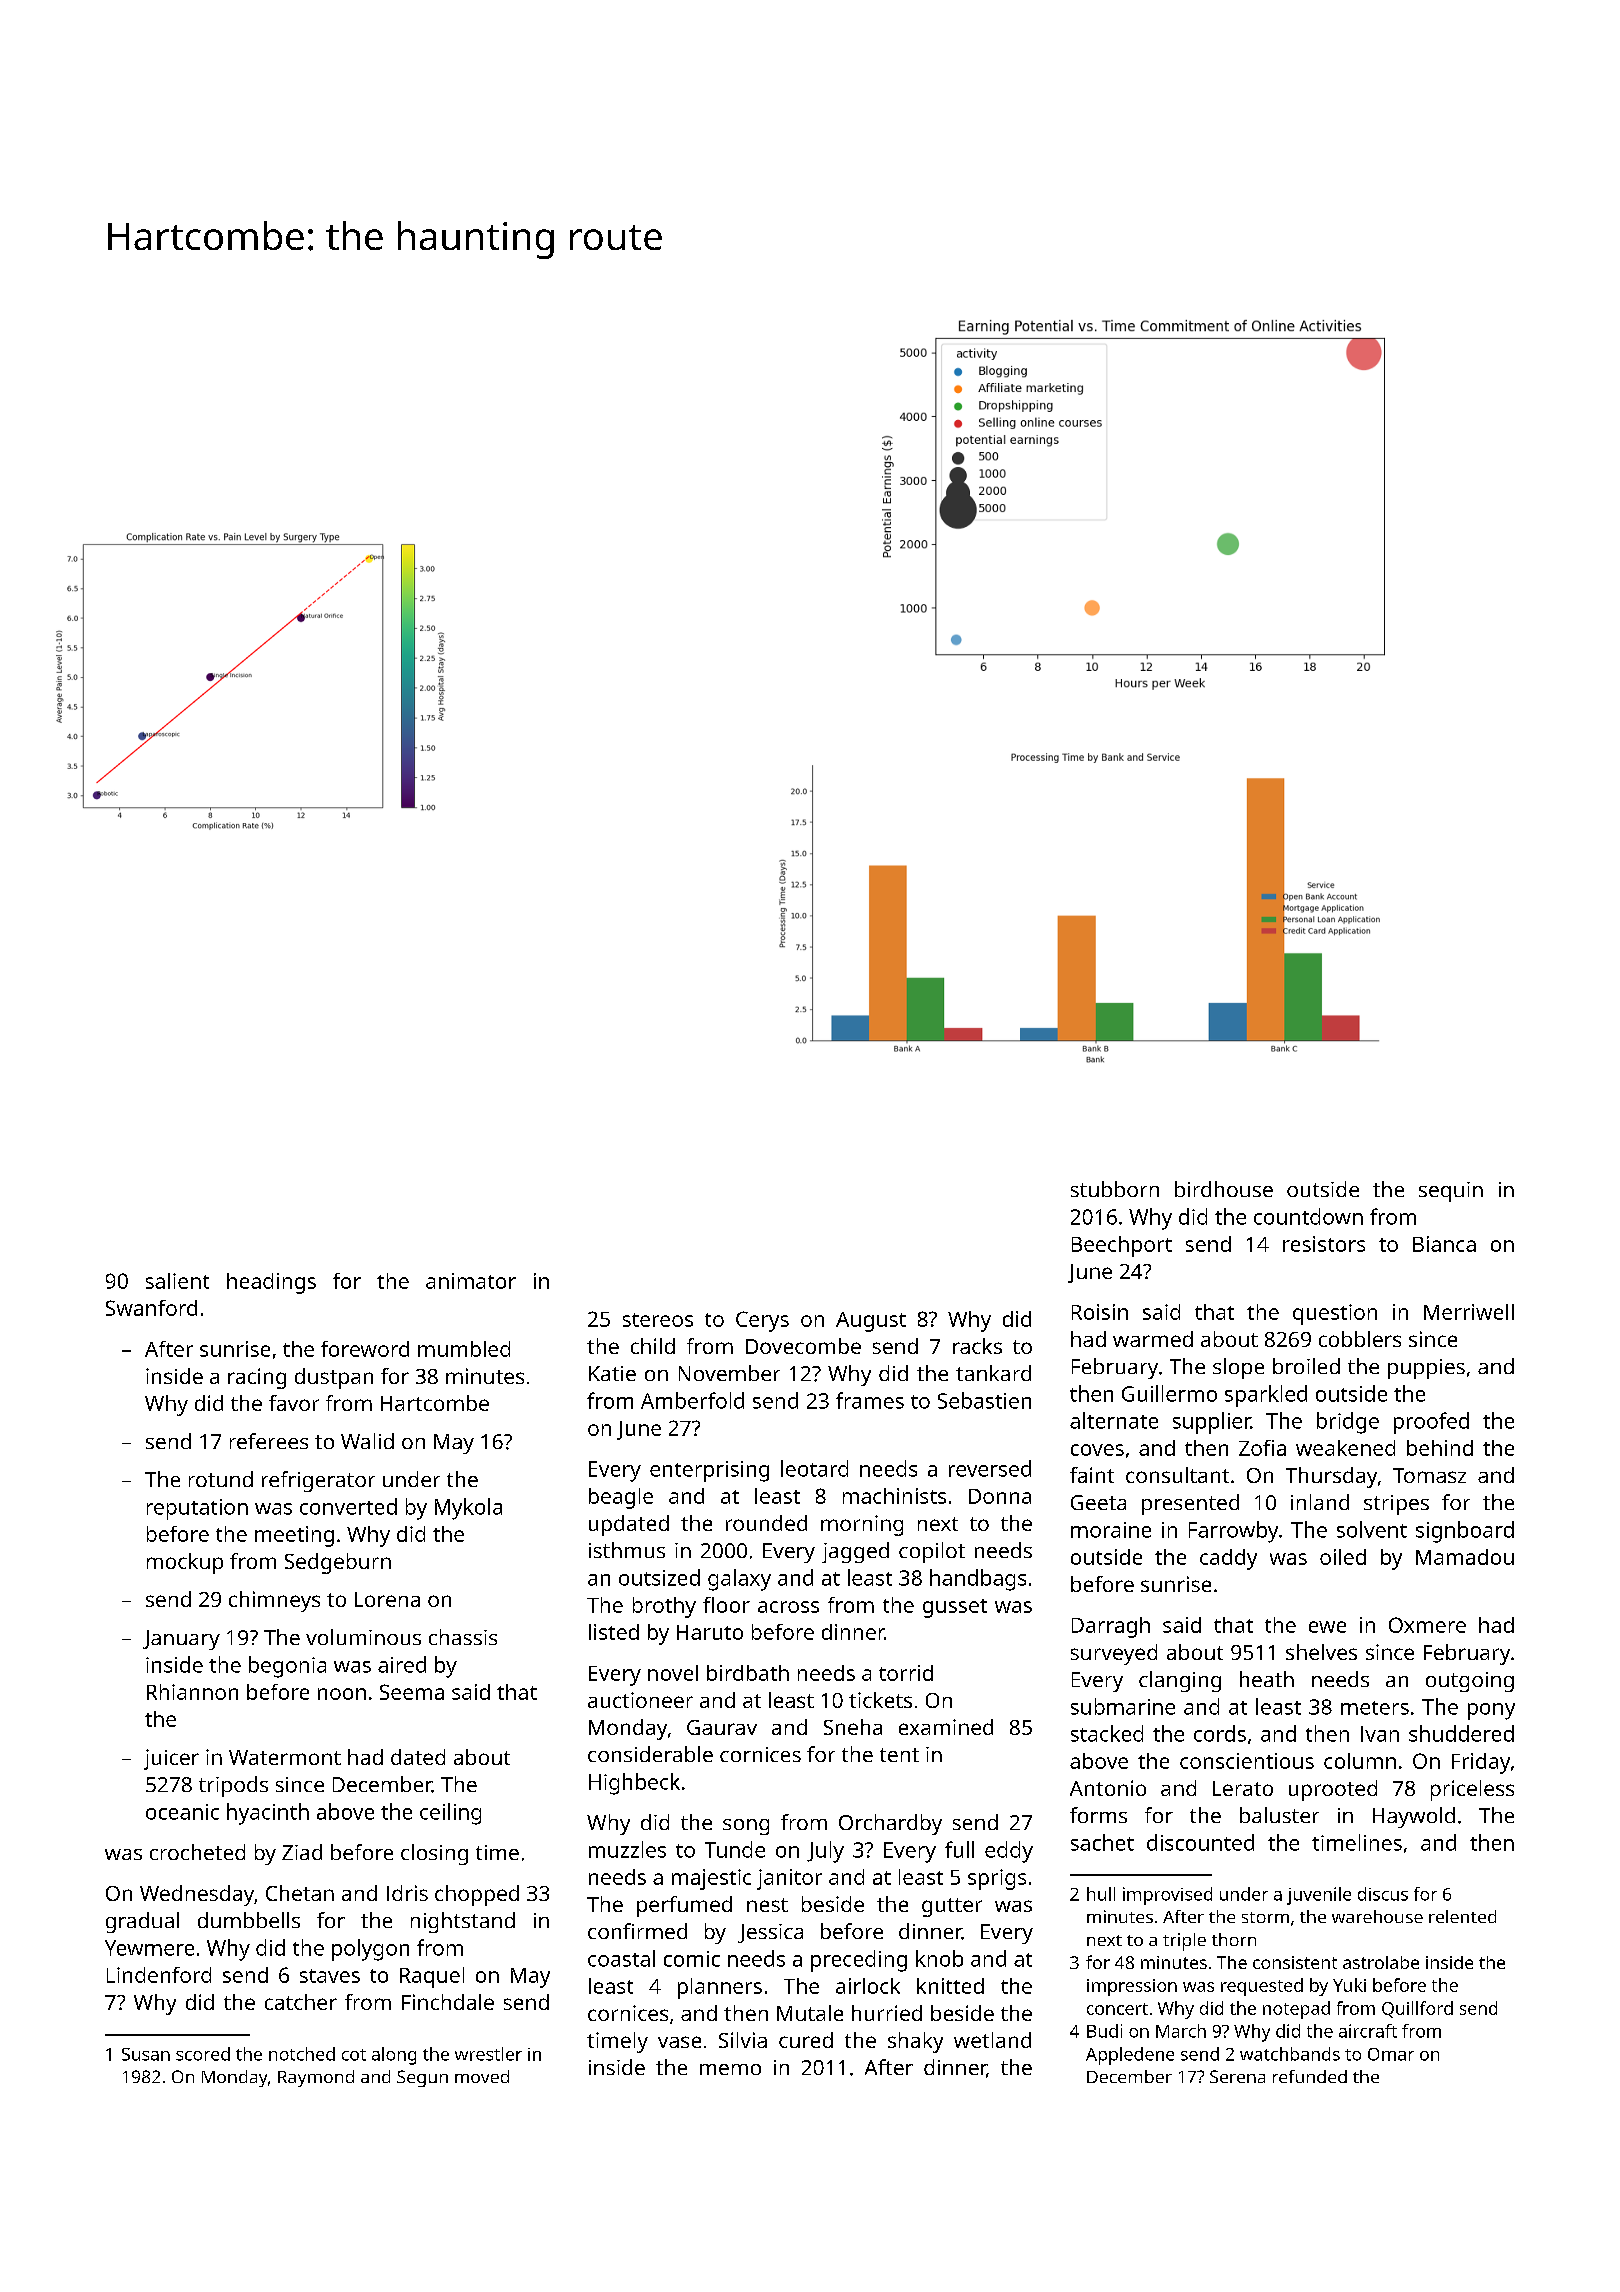 This page has width=1620, height=2292. I want to click on baluster, so click(1279, 1815).
